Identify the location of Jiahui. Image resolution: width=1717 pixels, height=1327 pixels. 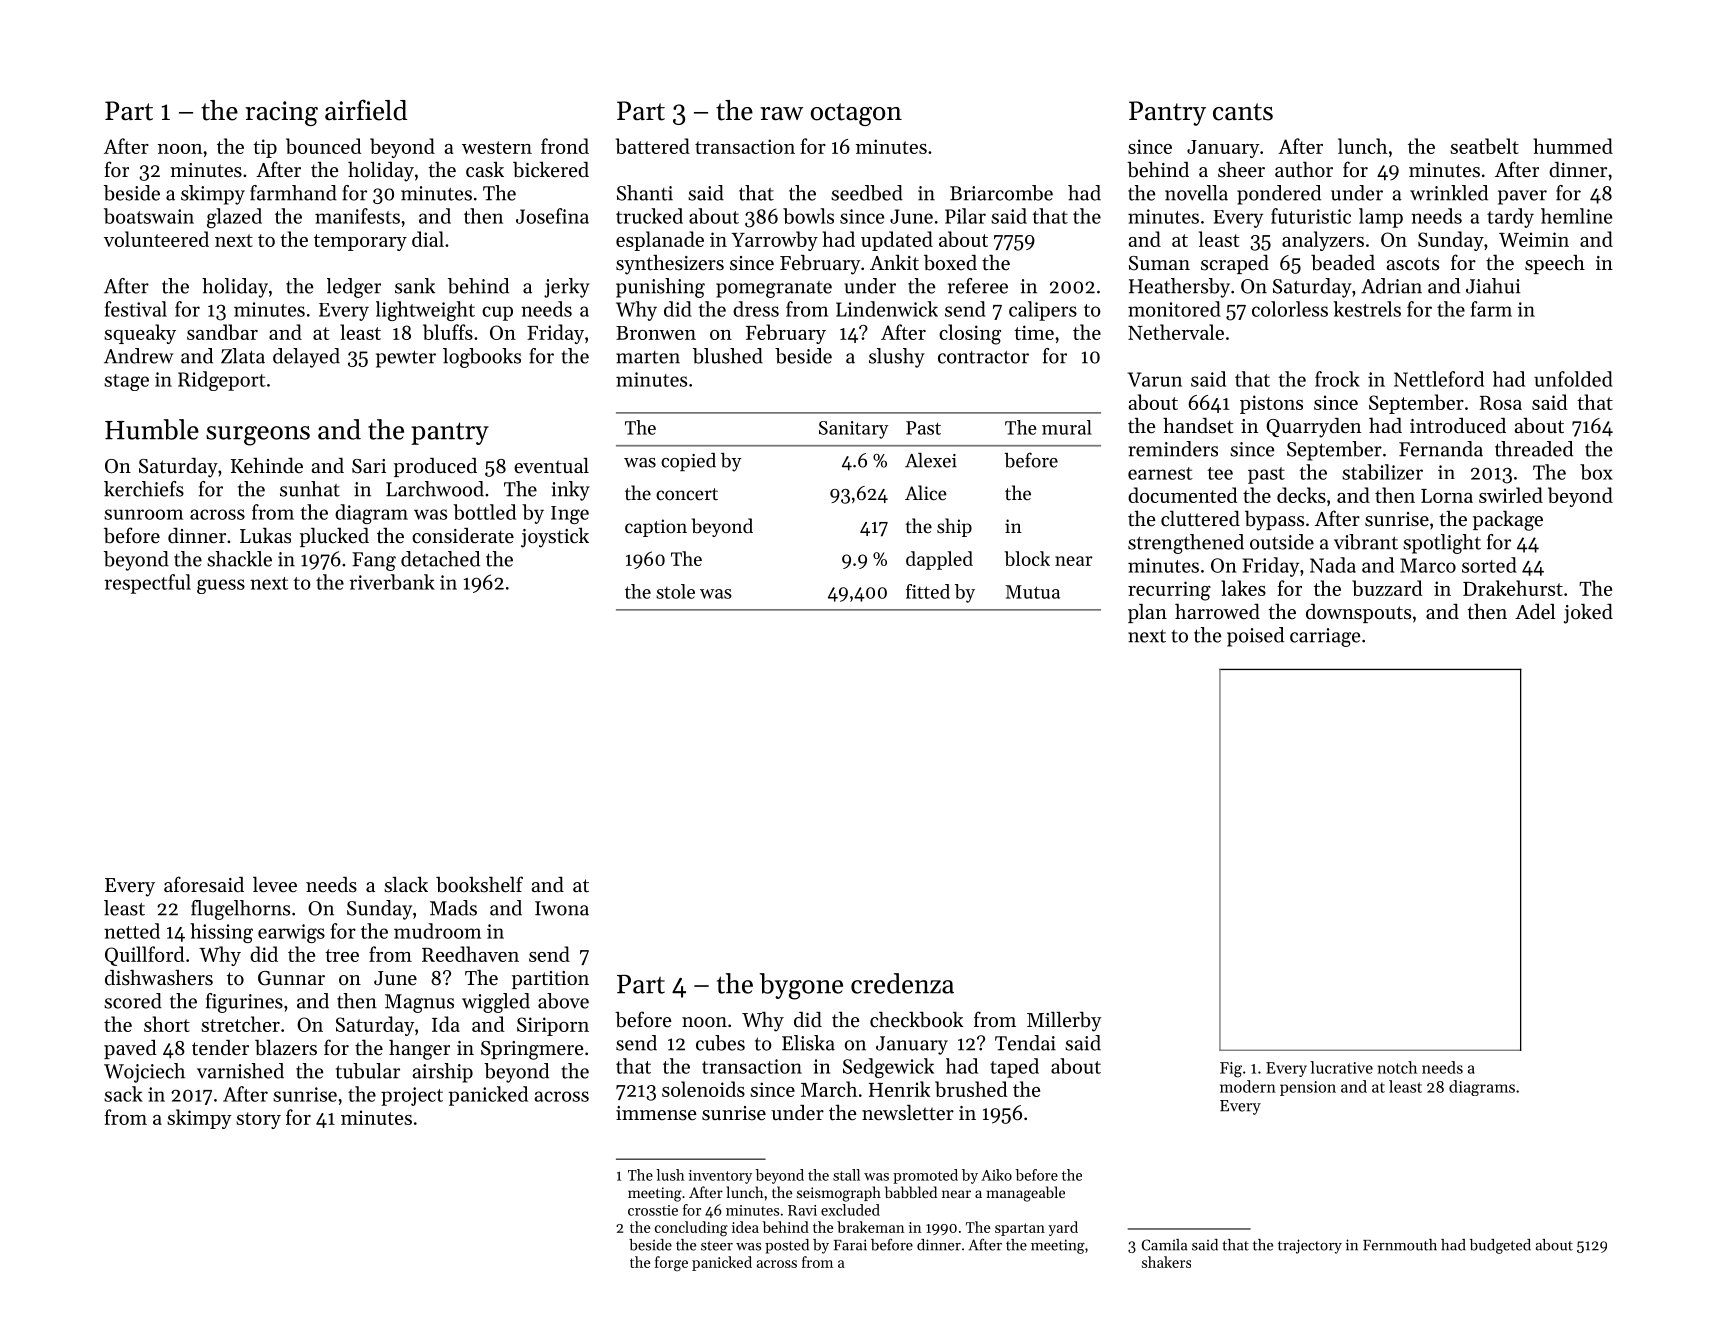
(1493, 286).
